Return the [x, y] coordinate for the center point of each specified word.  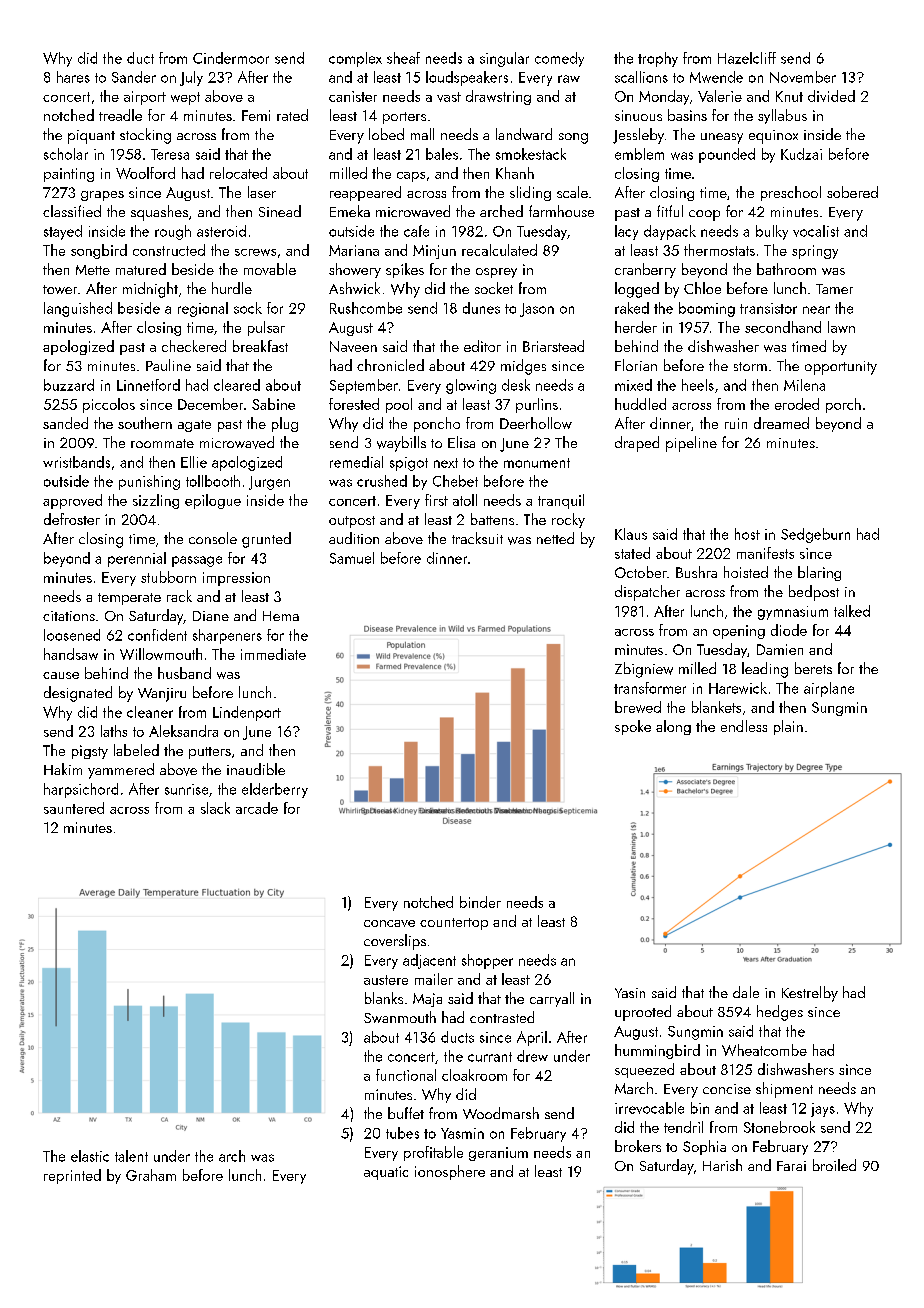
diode [789, 630]
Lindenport [247, 713]
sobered [852, 192]
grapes [102, 196]
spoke [633, 727]
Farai [791, 1166]
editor [482, 346]
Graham [151, 1175]
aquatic [386, 1173]
